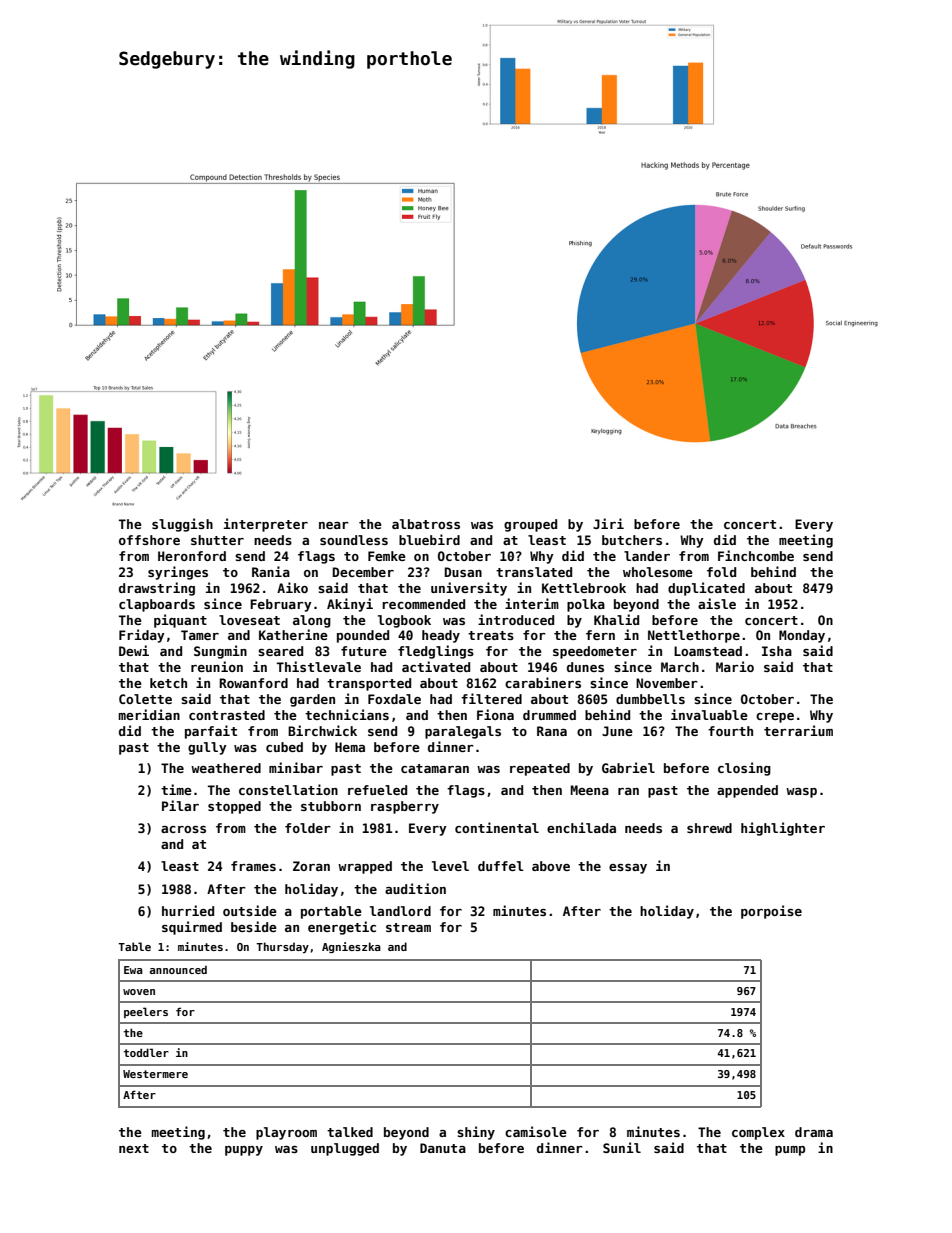  Describe the element at coordinates (288, 789) in the document. I see `constellation` at that location.
